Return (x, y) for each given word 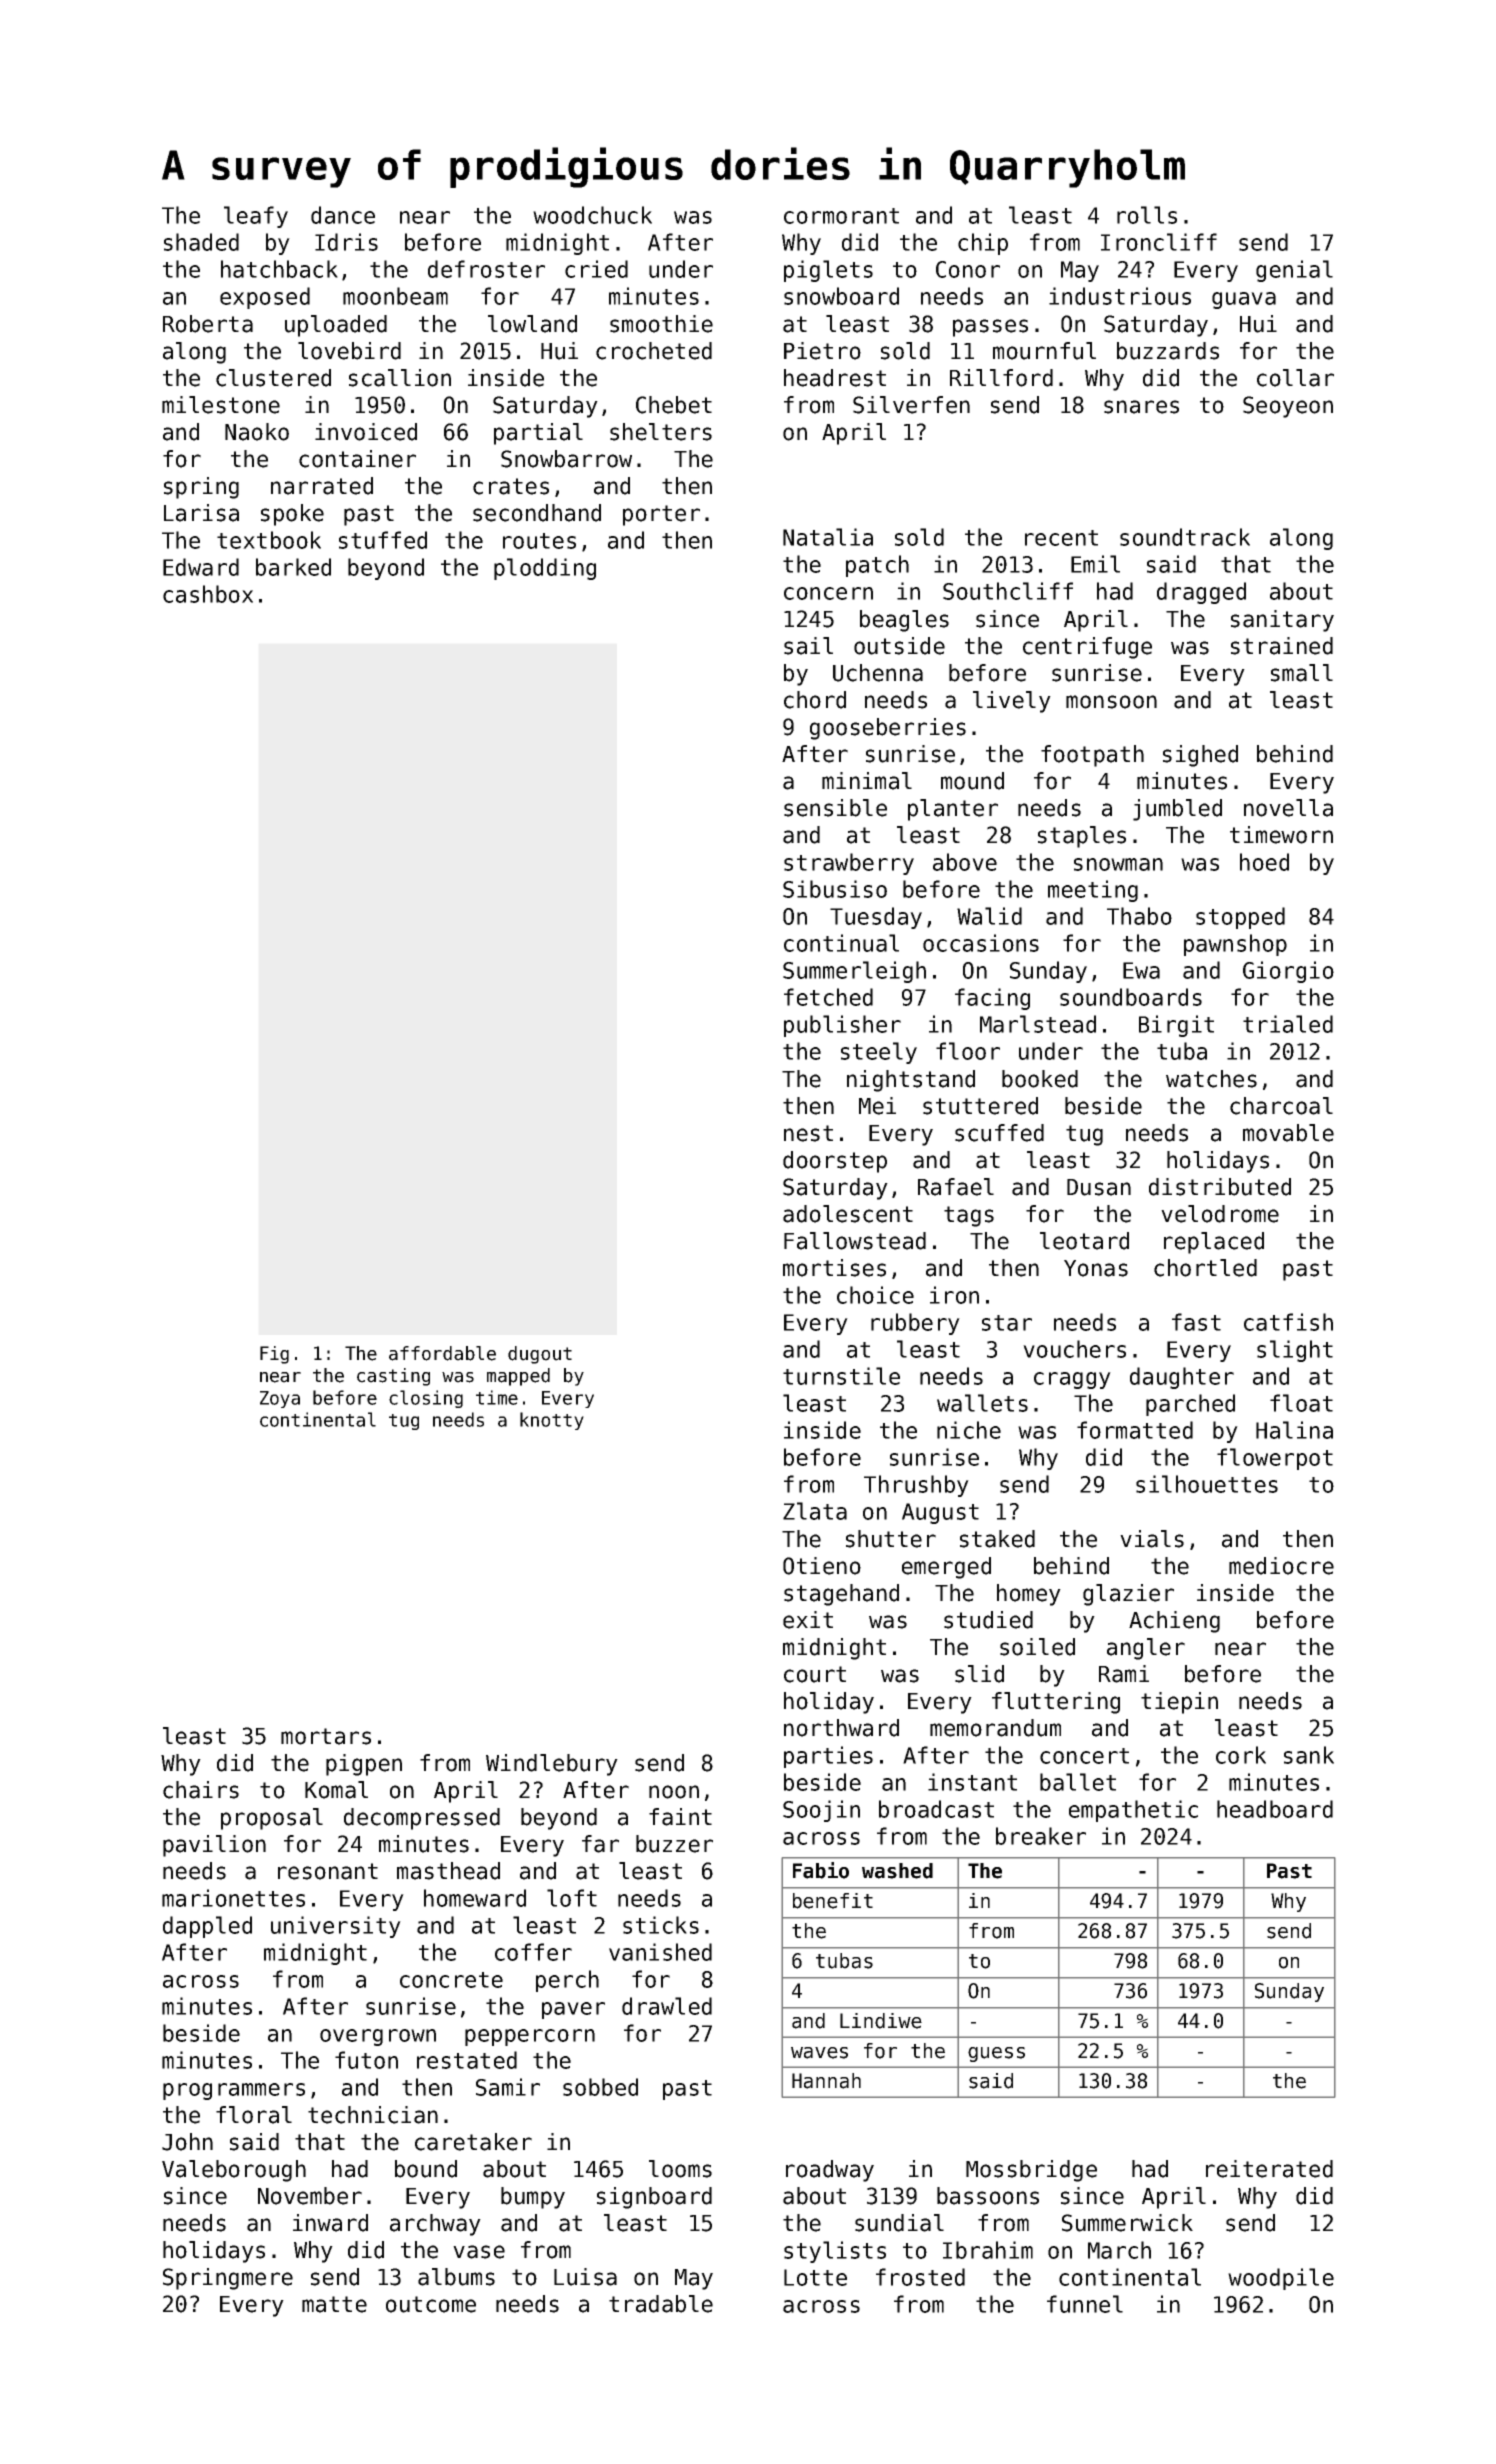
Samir (508, 2087)
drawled (667, 2006)
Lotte (815, 2277)
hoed (1264, 862)
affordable (442, 1353)
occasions (981, 943)
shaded (201, 242)
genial (1294, 271)
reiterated (1269, 2169)
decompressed (422, 1819)
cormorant (841, 216)
